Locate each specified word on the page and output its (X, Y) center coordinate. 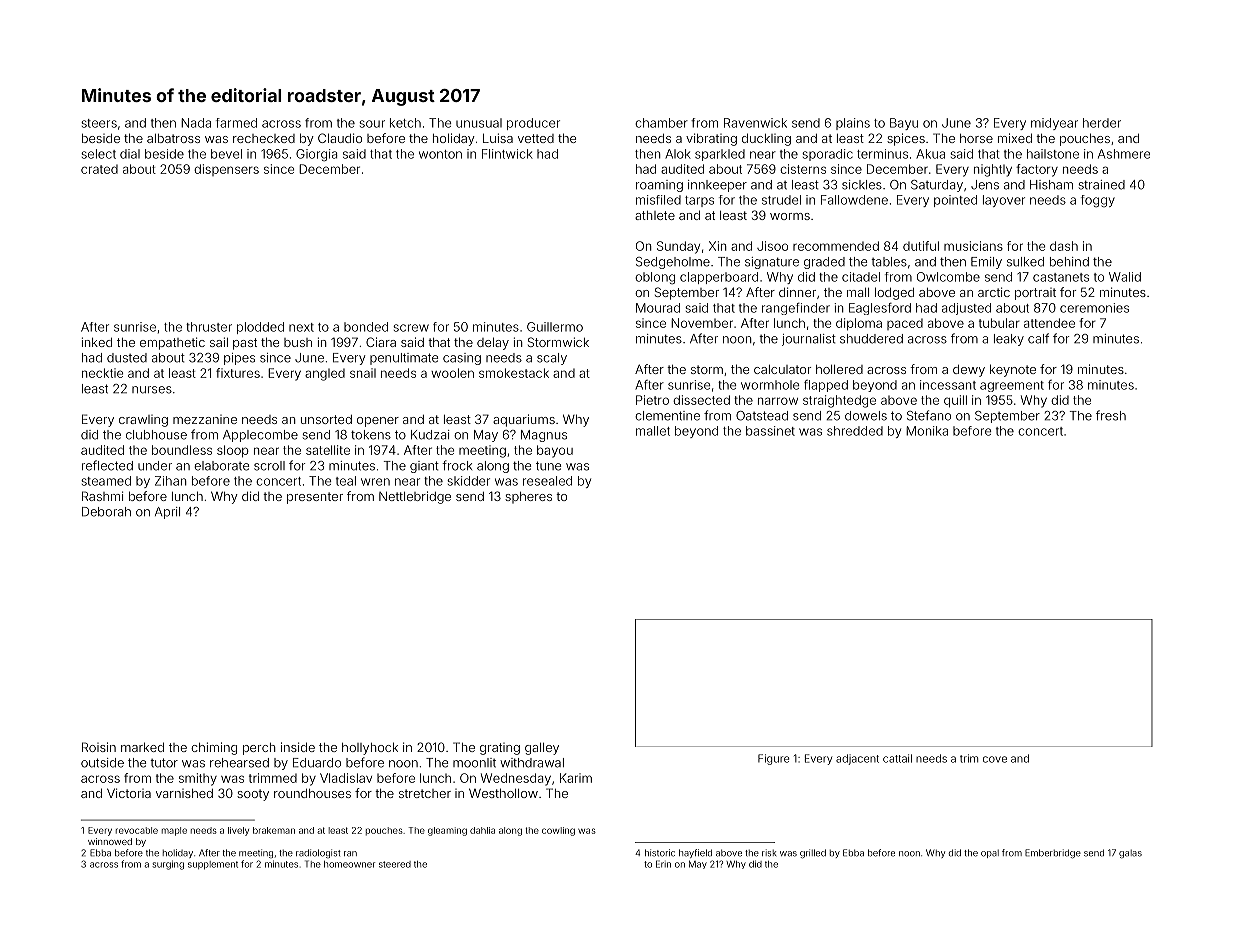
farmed (236, 123)
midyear (1054, 124)
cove (995, 759)
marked (142, 747)
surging (168, 865)
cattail (897, 758)
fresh (1111, 415)
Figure (773, 759)
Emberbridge (1053, 853)
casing (462, 359)
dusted (127, 358)
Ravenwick (755, 123)
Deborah (106, 512)
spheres (528, 498)
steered (395, 864)
